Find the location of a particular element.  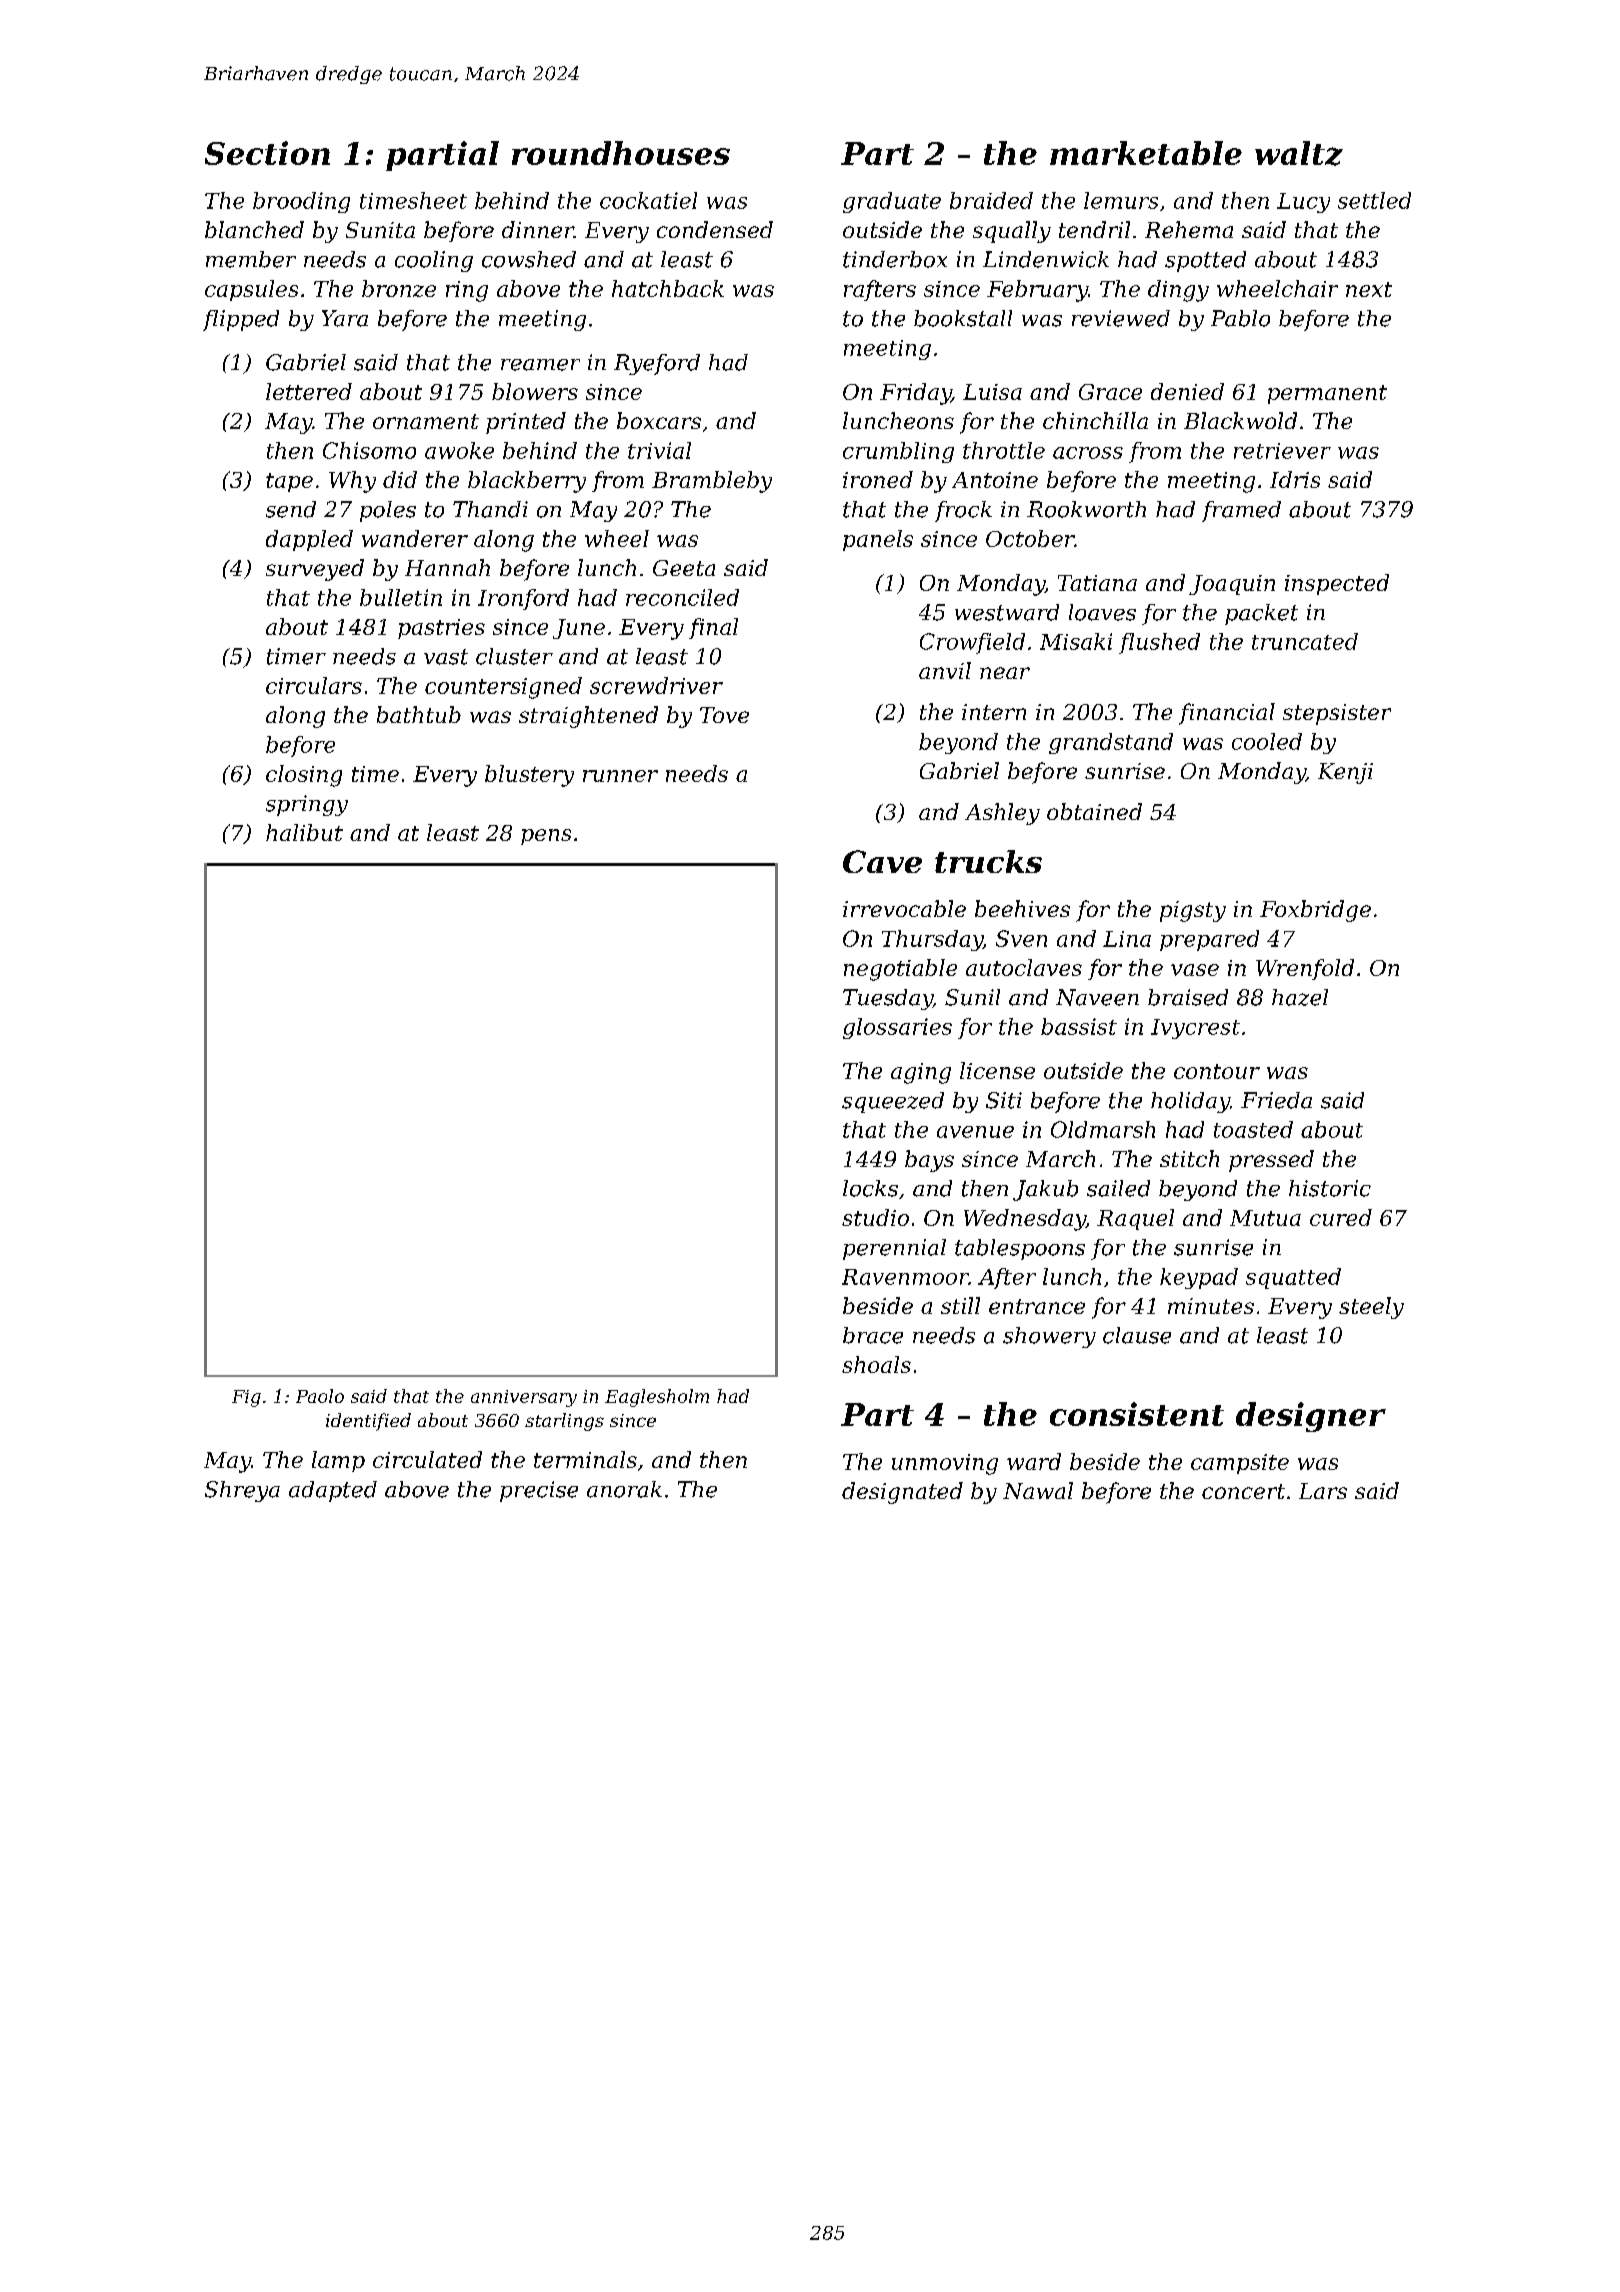

Section is located at coordinates (267, 153).
